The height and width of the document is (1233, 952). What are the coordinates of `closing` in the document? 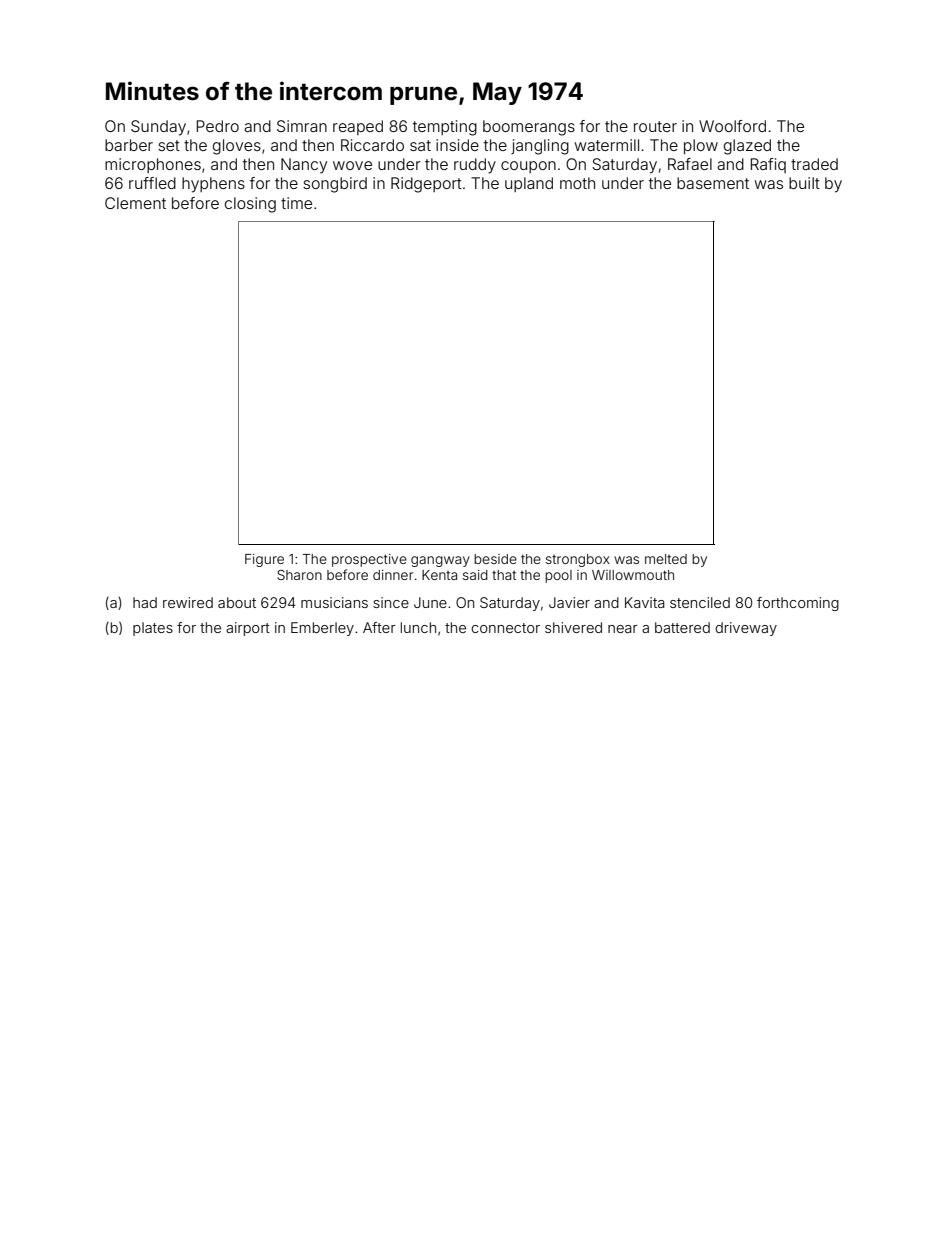 It's located at (250, 205).
